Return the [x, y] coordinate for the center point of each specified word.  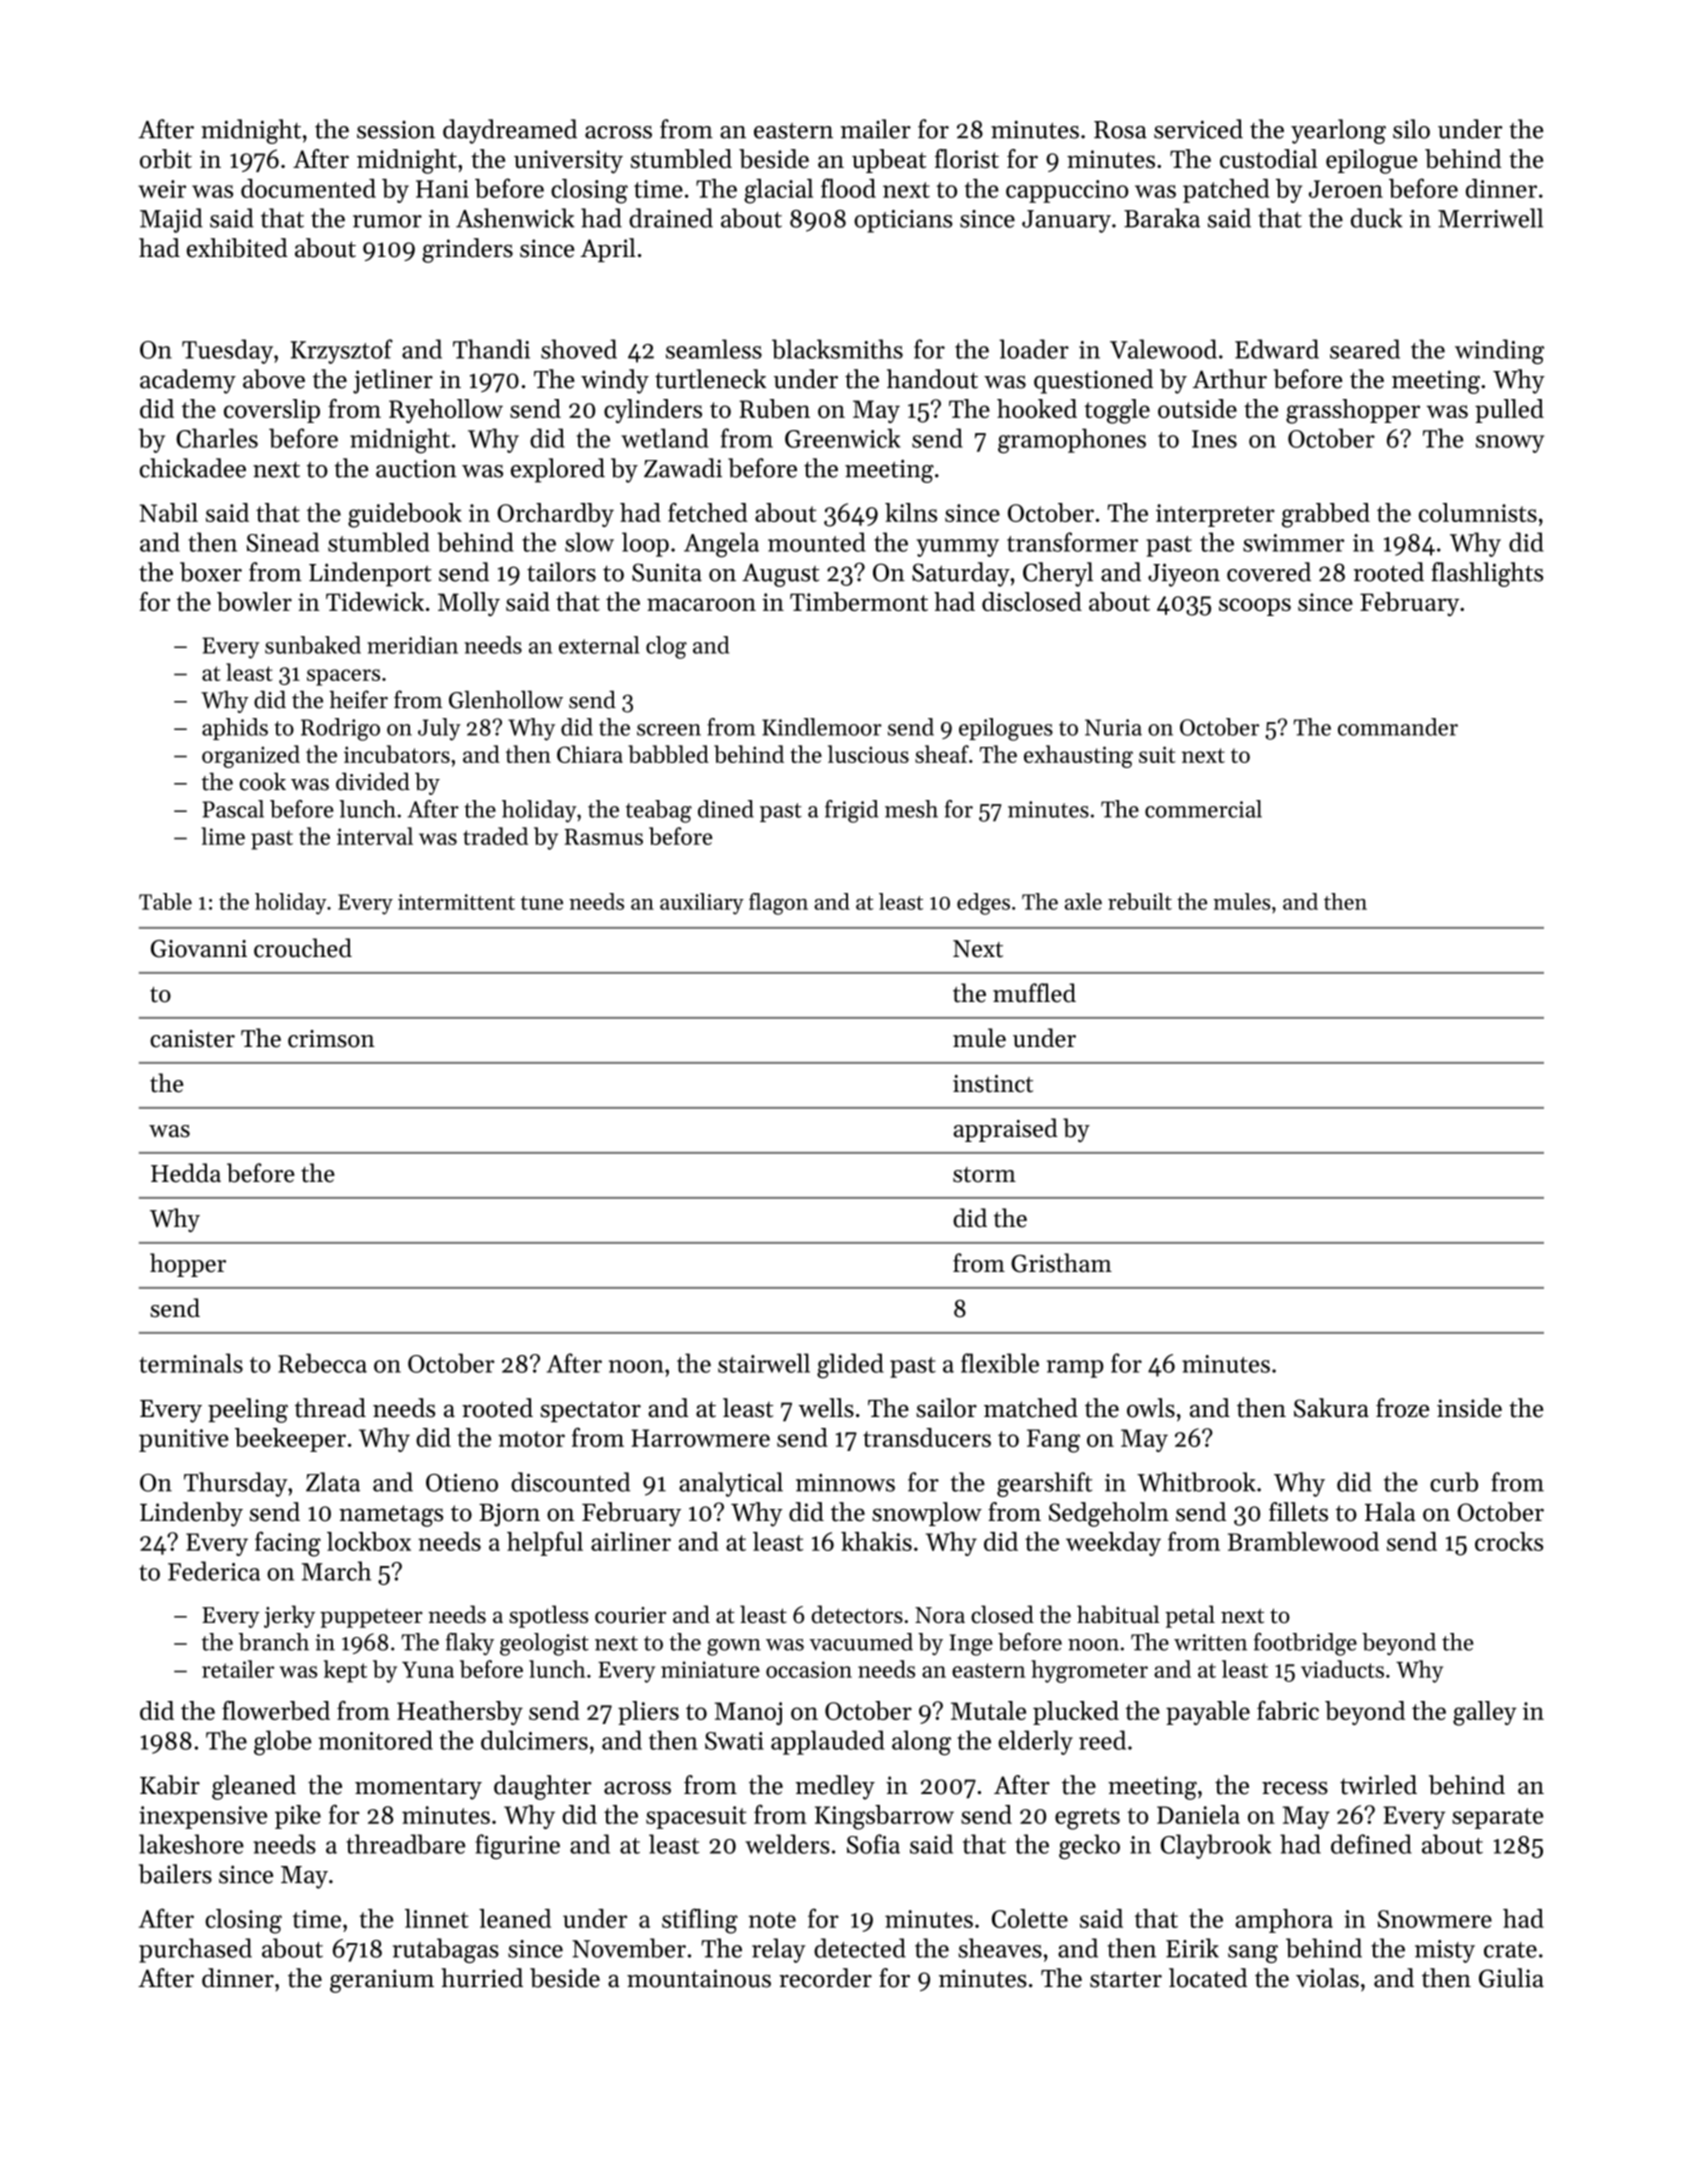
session [396, 130]
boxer [211, 572]
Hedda [186, 1173]
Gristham [1061, 1263]
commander [1398, 727]
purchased [195, 1950]
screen [669, 730]
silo [1411, 129]
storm [984, 1175]
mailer [876, 129]
